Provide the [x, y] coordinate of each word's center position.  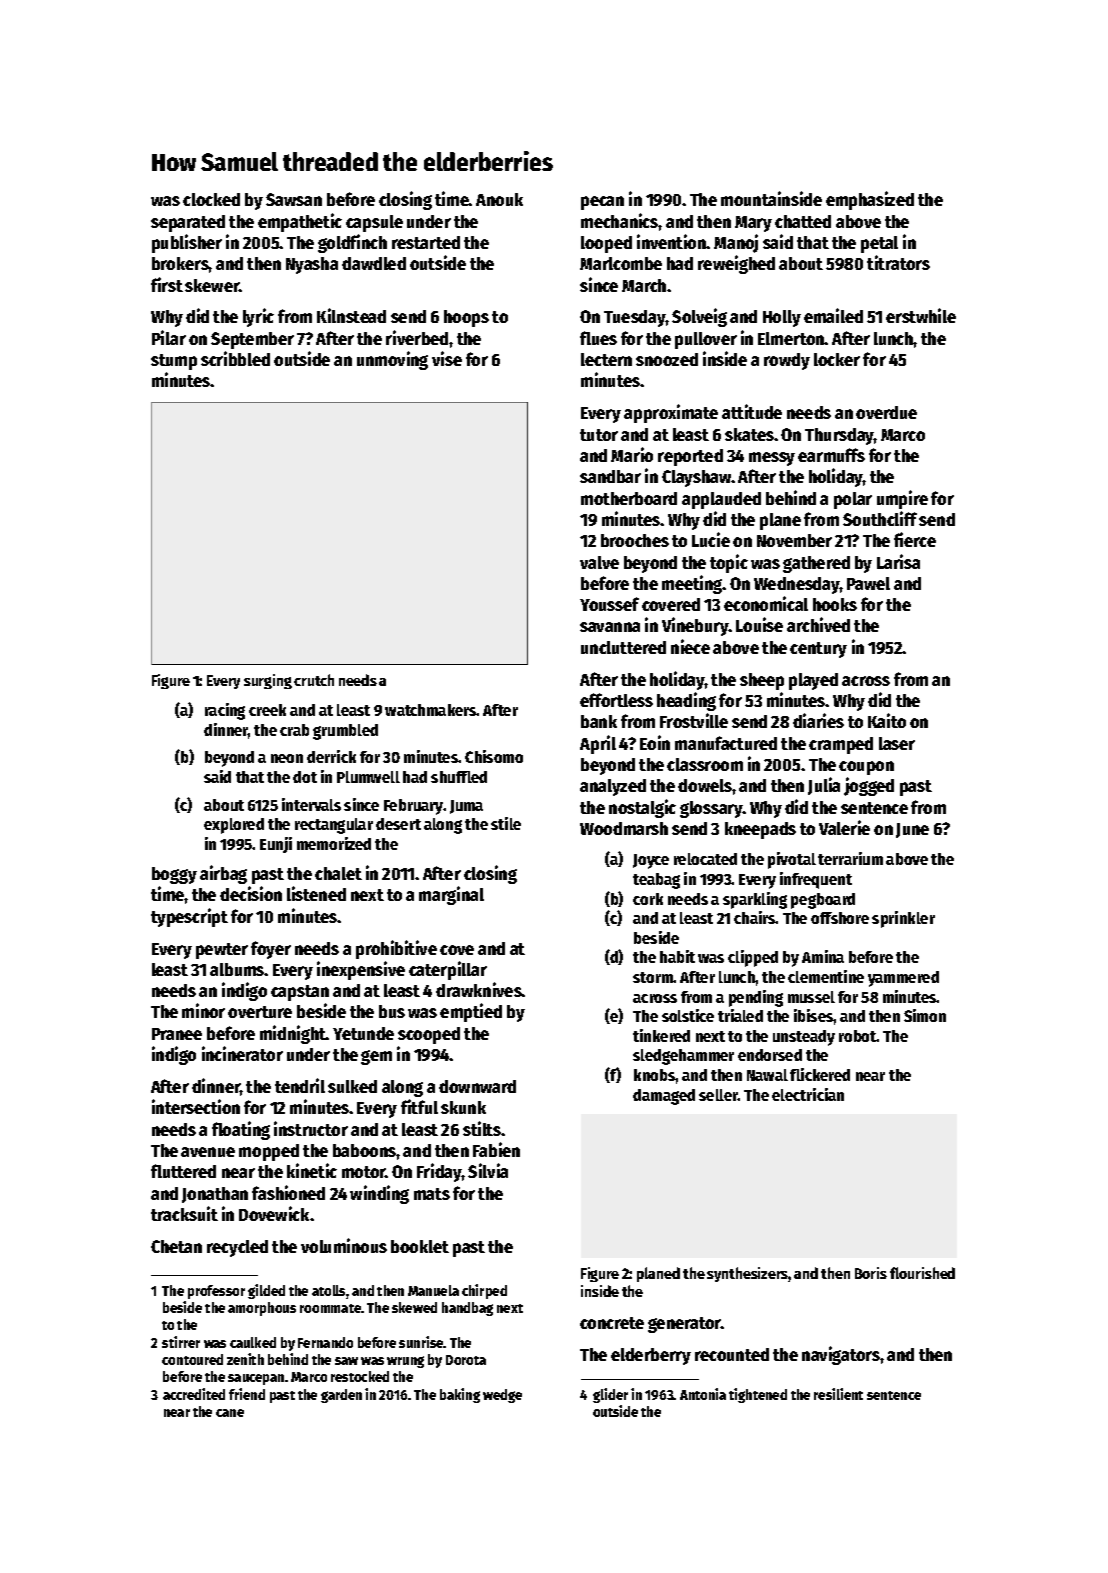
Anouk [499, 199]
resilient [838, 1394]
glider [610, 1395]
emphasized [870, 200]
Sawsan [294, 199]
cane [230, 1413]
